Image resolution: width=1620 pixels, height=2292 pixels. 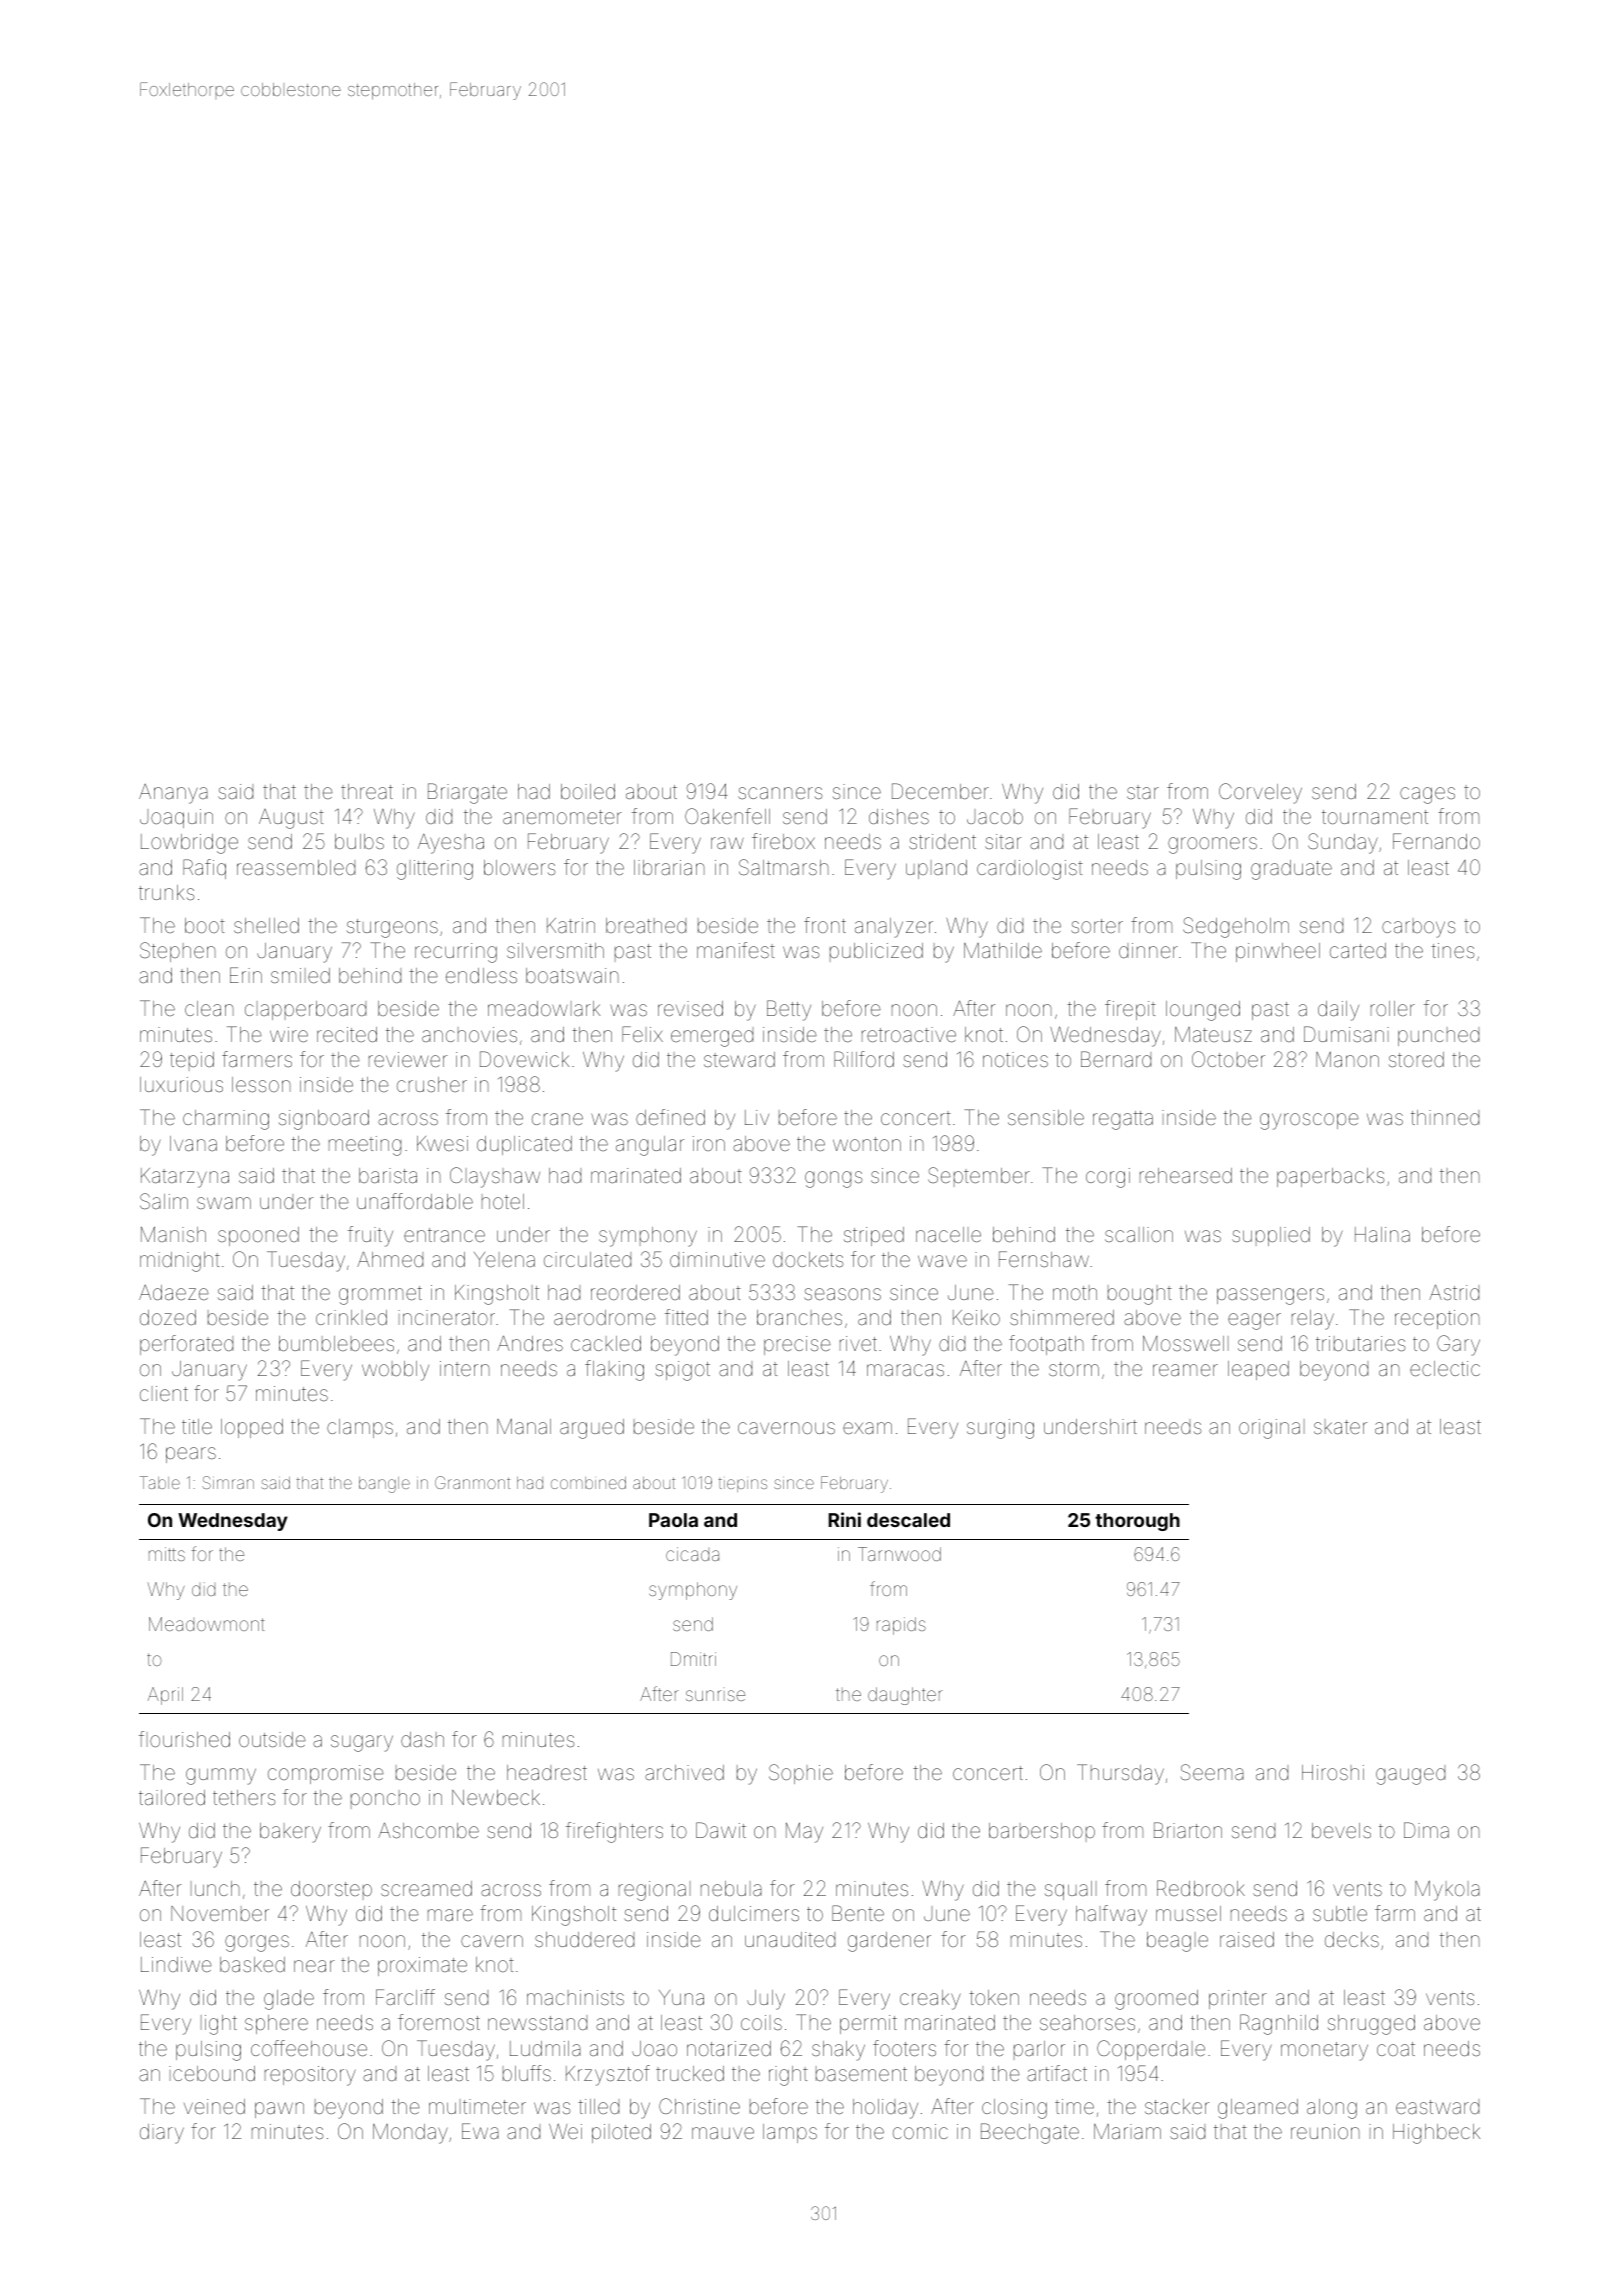 I want to click on archived, so click(x=684, y=1772).
